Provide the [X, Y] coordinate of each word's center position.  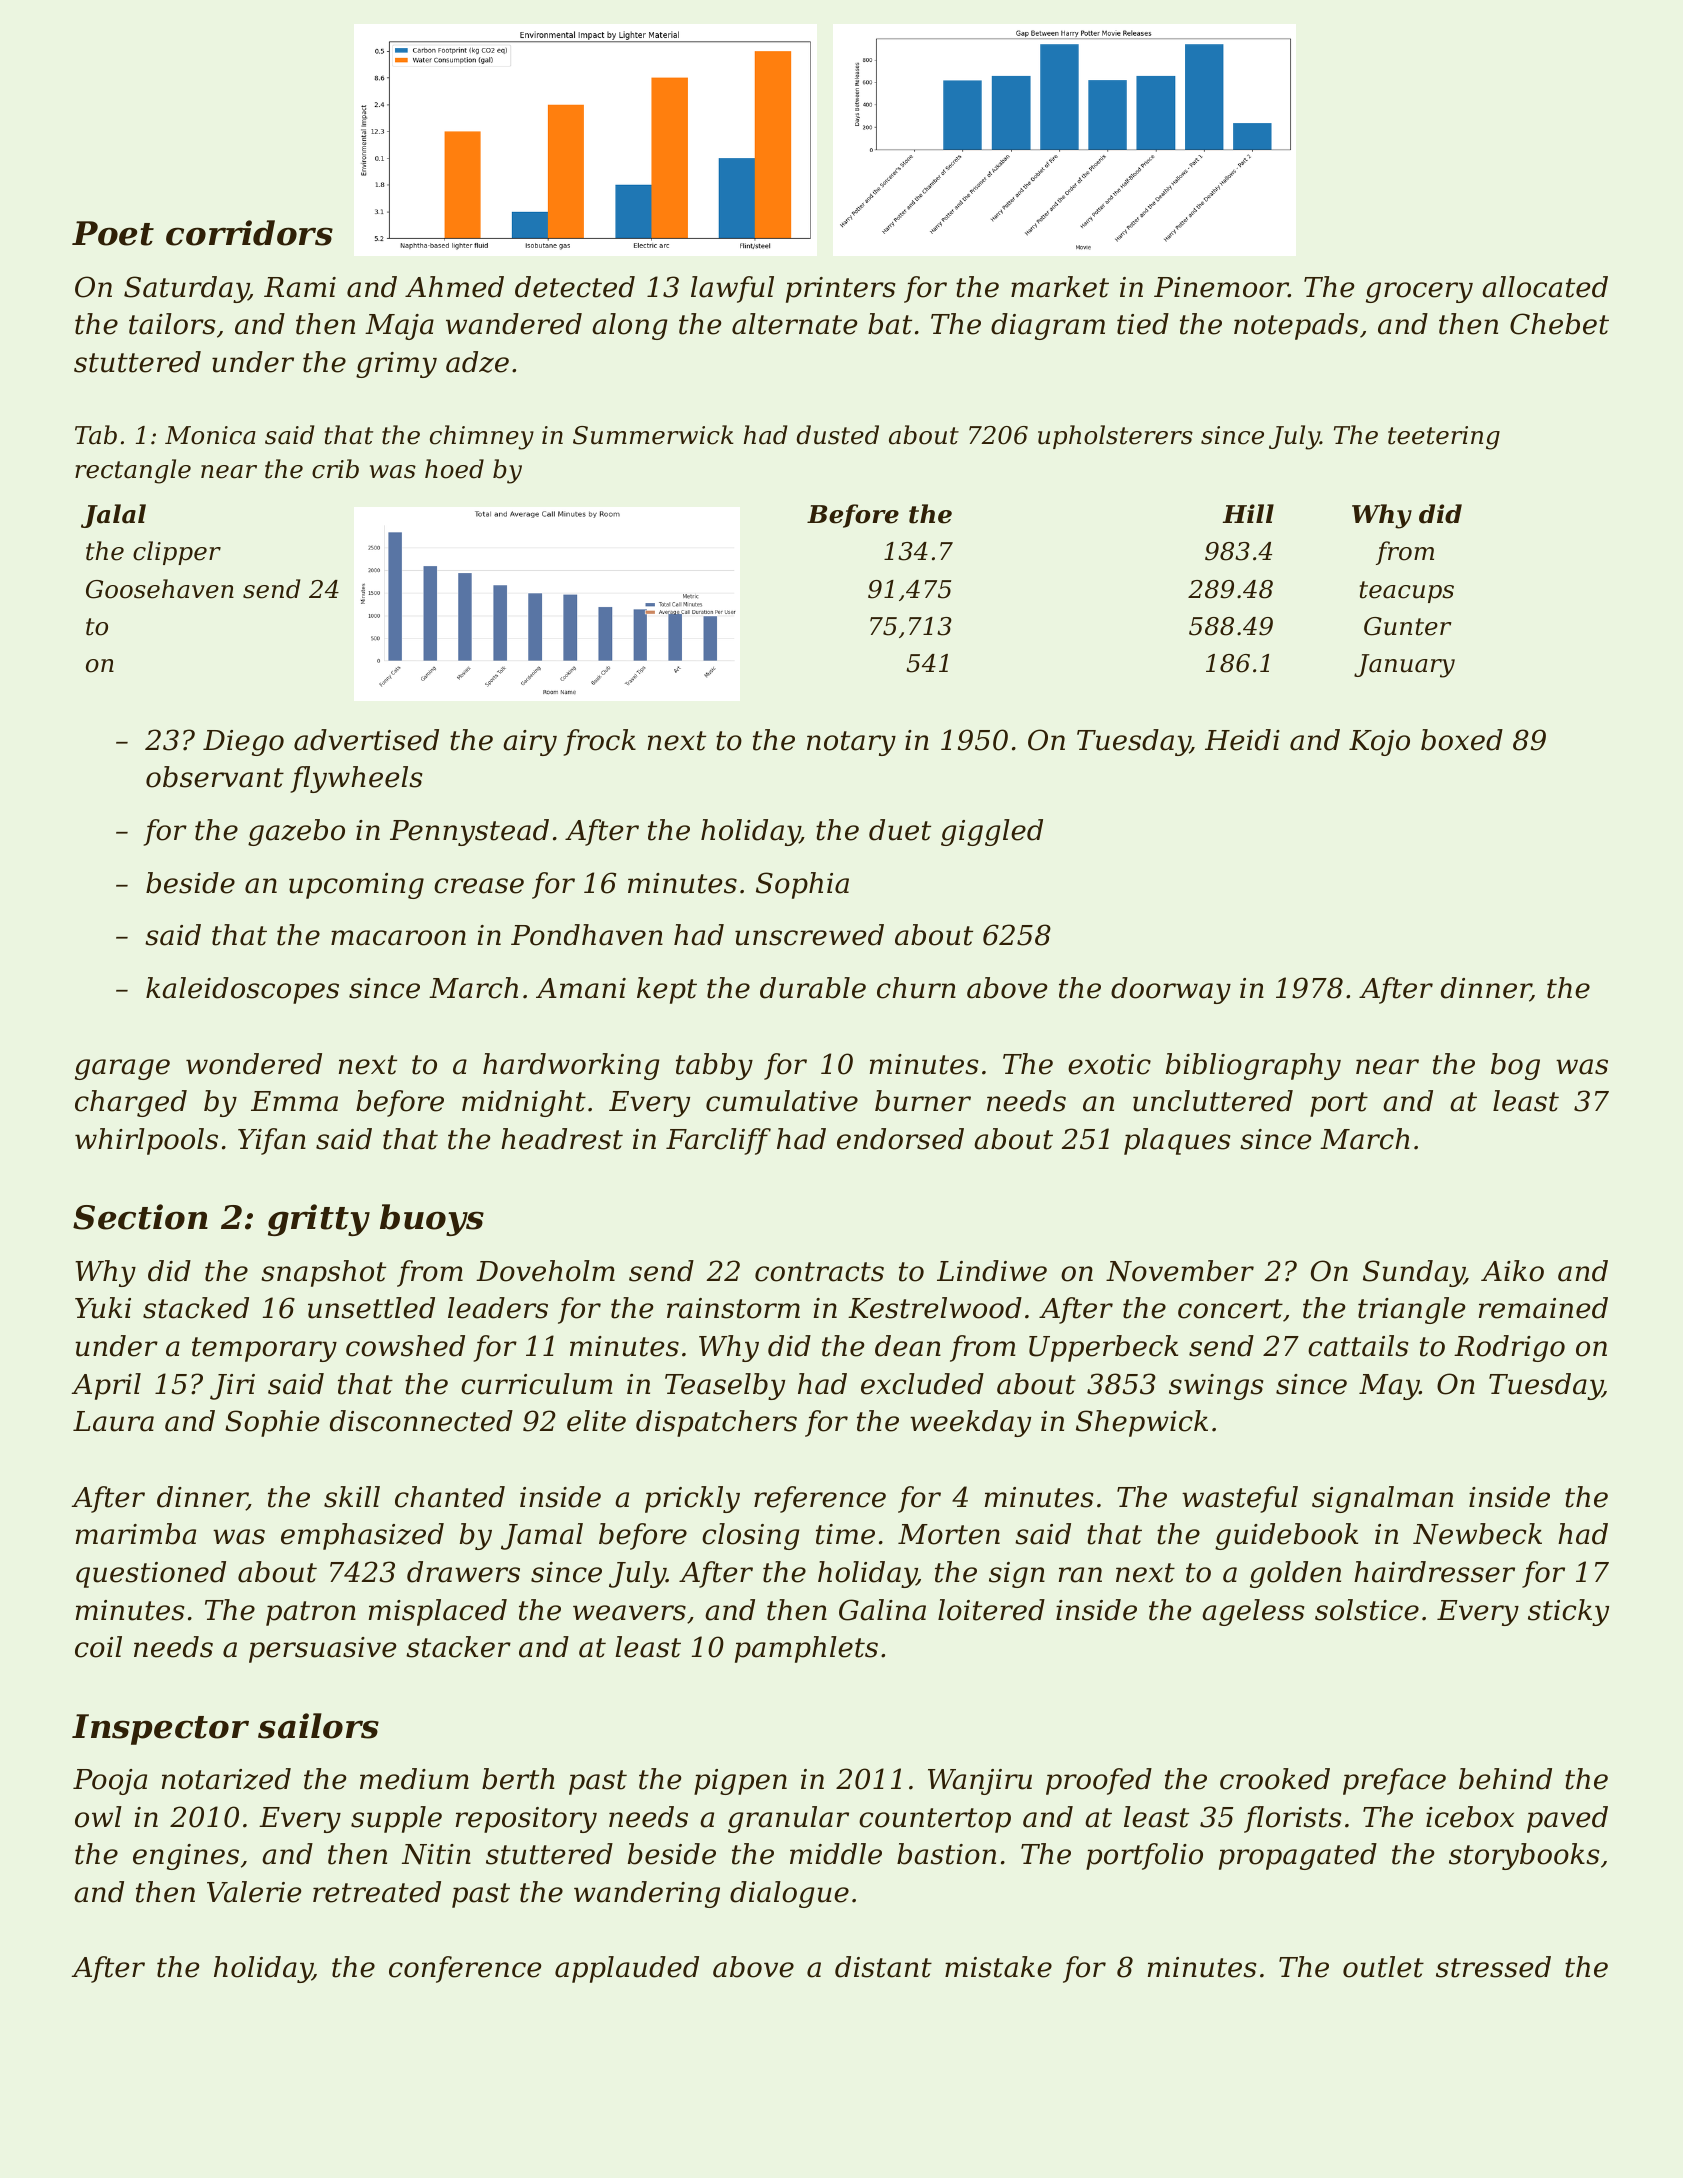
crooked [1275, 1779]
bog [1515, 1066]
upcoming [356, 886]
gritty [319, 1220]
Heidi [1242, 740]
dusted [838, 435]
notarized [226, 1779]
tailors [172, 324]
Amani [581, 988]
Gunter [1408, 626]
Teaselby [725, 1386]
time [845, 1534]
